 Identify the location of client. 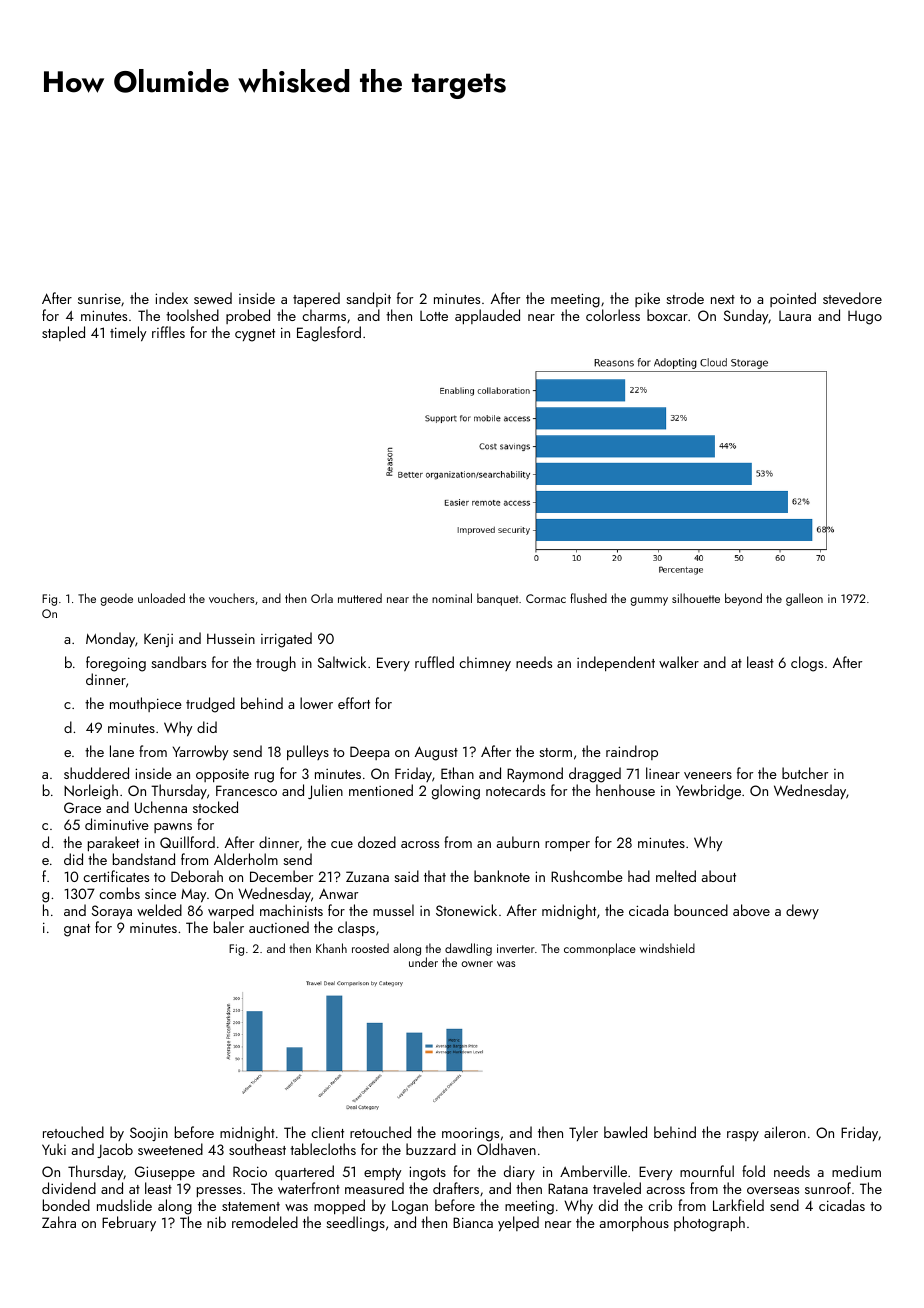
(327, 1132).
